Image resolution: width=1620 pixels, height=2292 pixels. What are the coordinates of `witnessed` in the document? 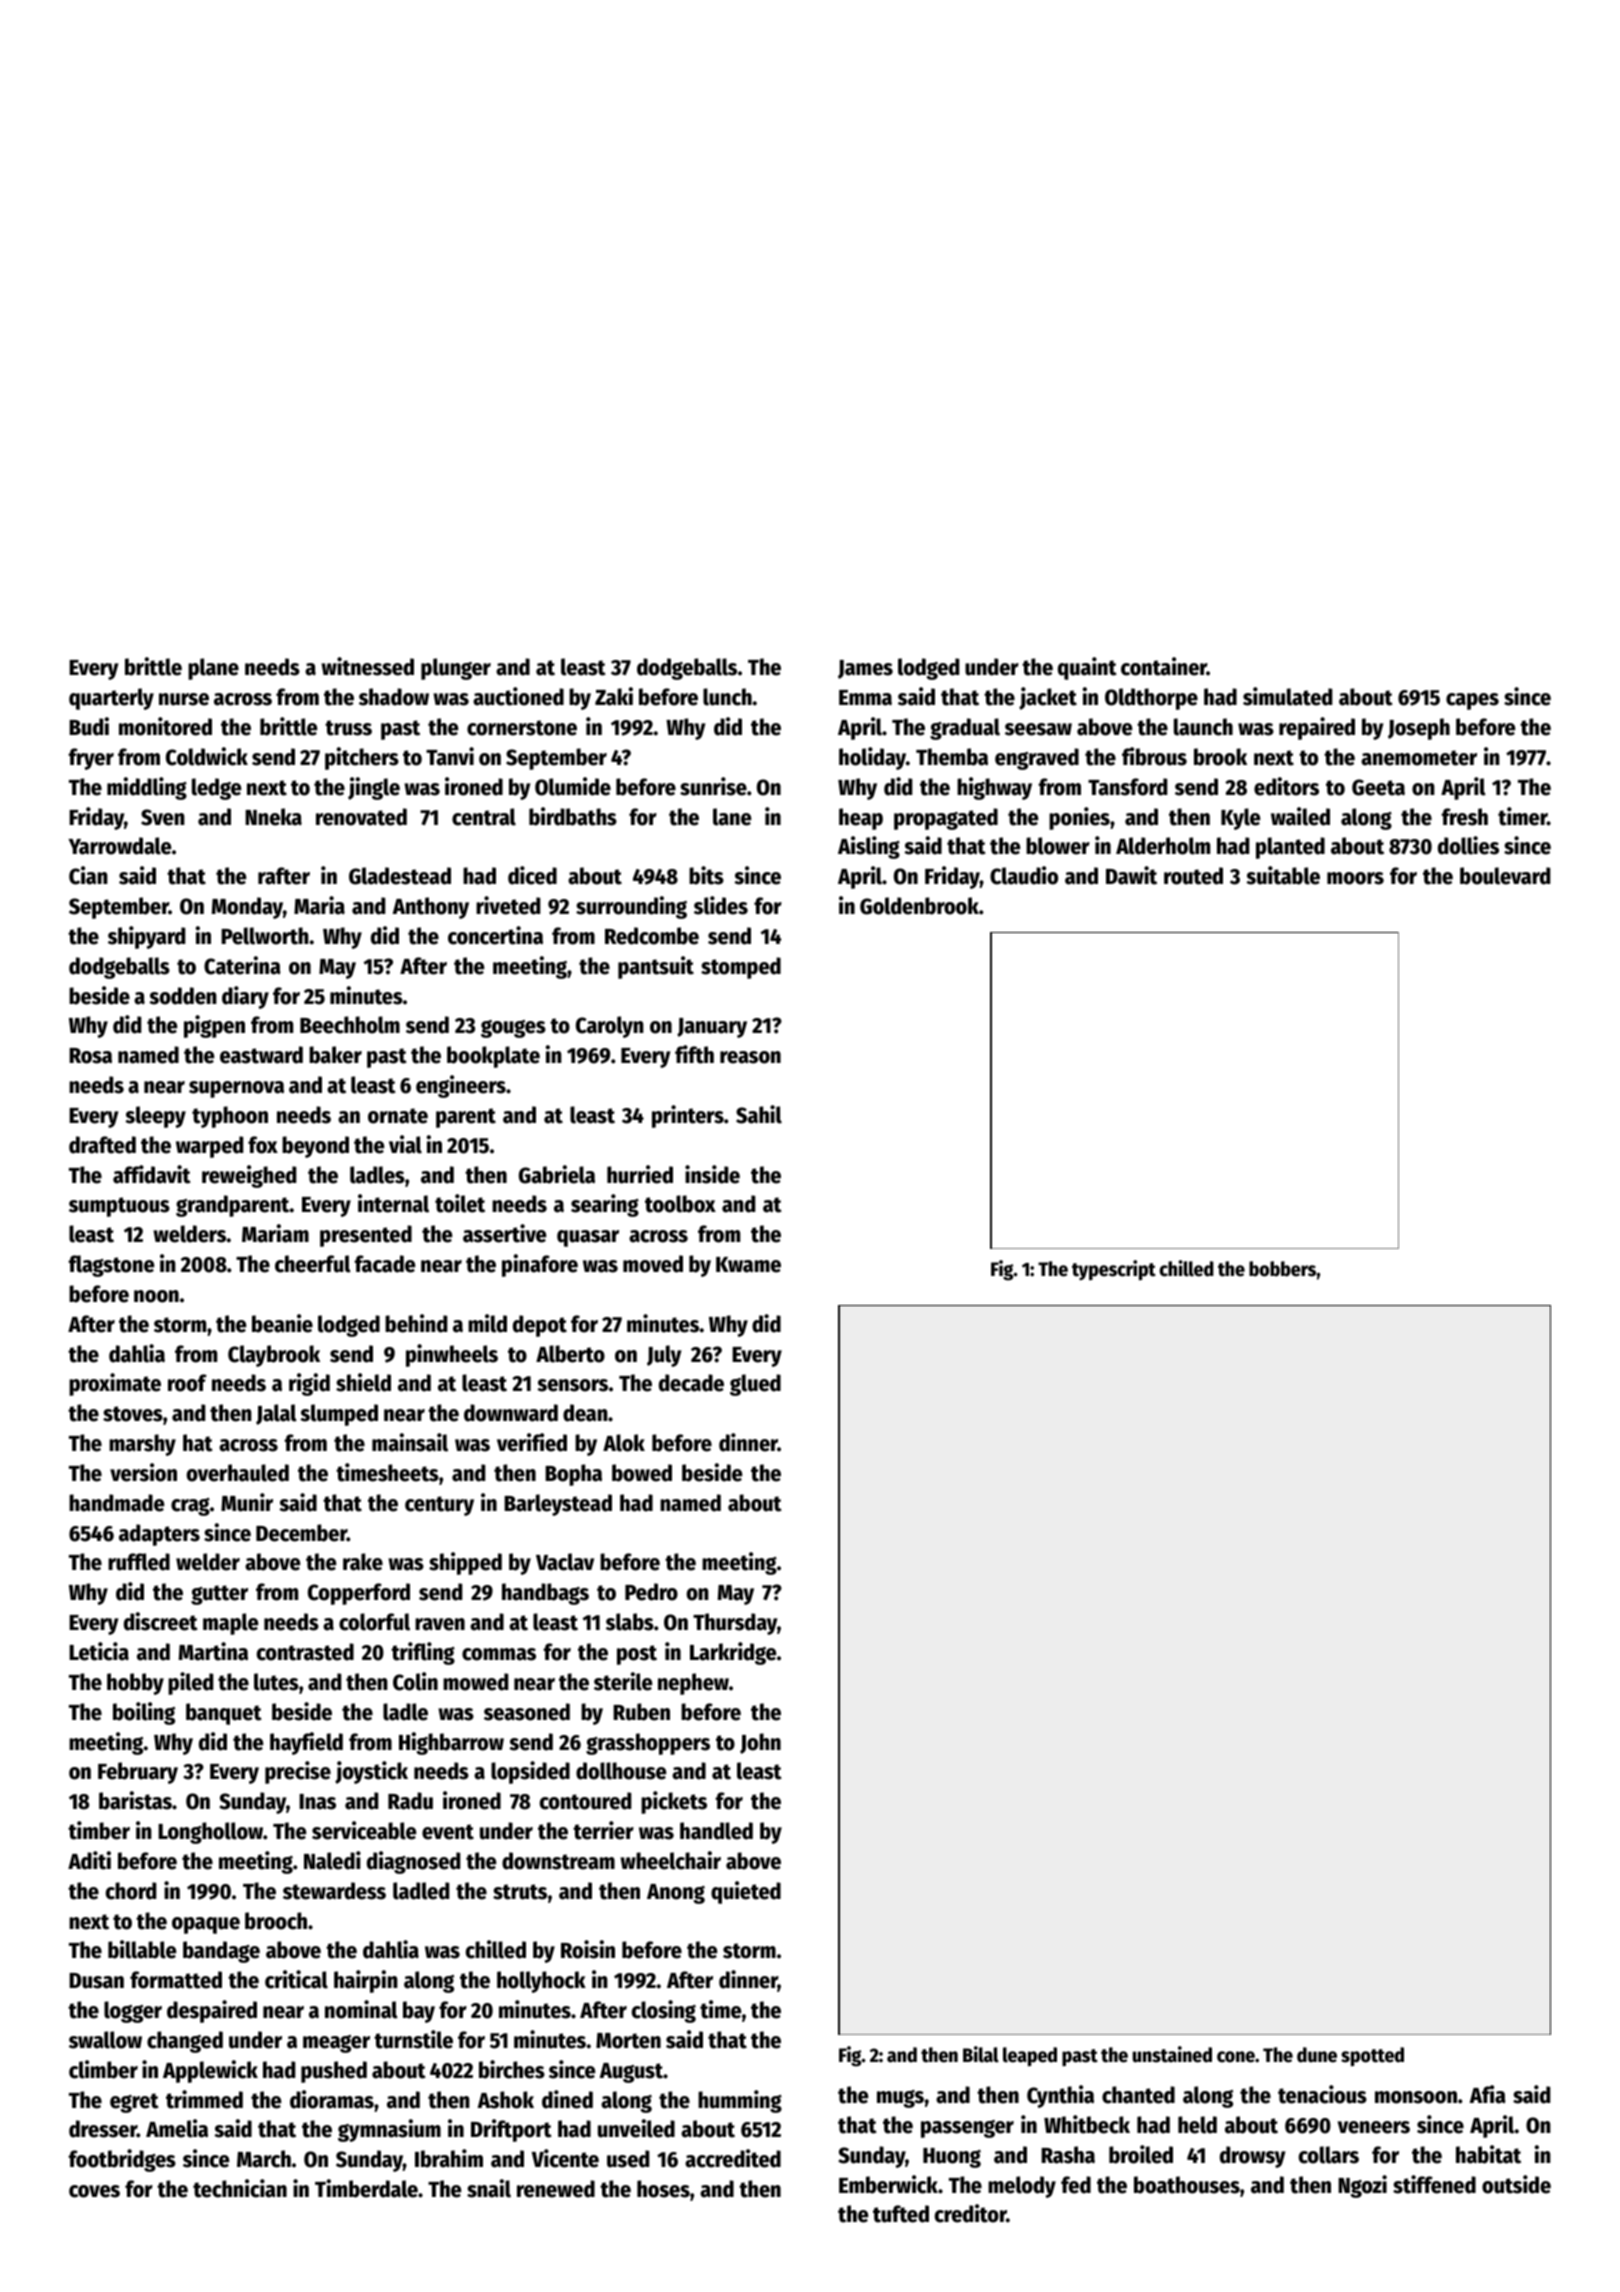 It's located at (367, 666).
